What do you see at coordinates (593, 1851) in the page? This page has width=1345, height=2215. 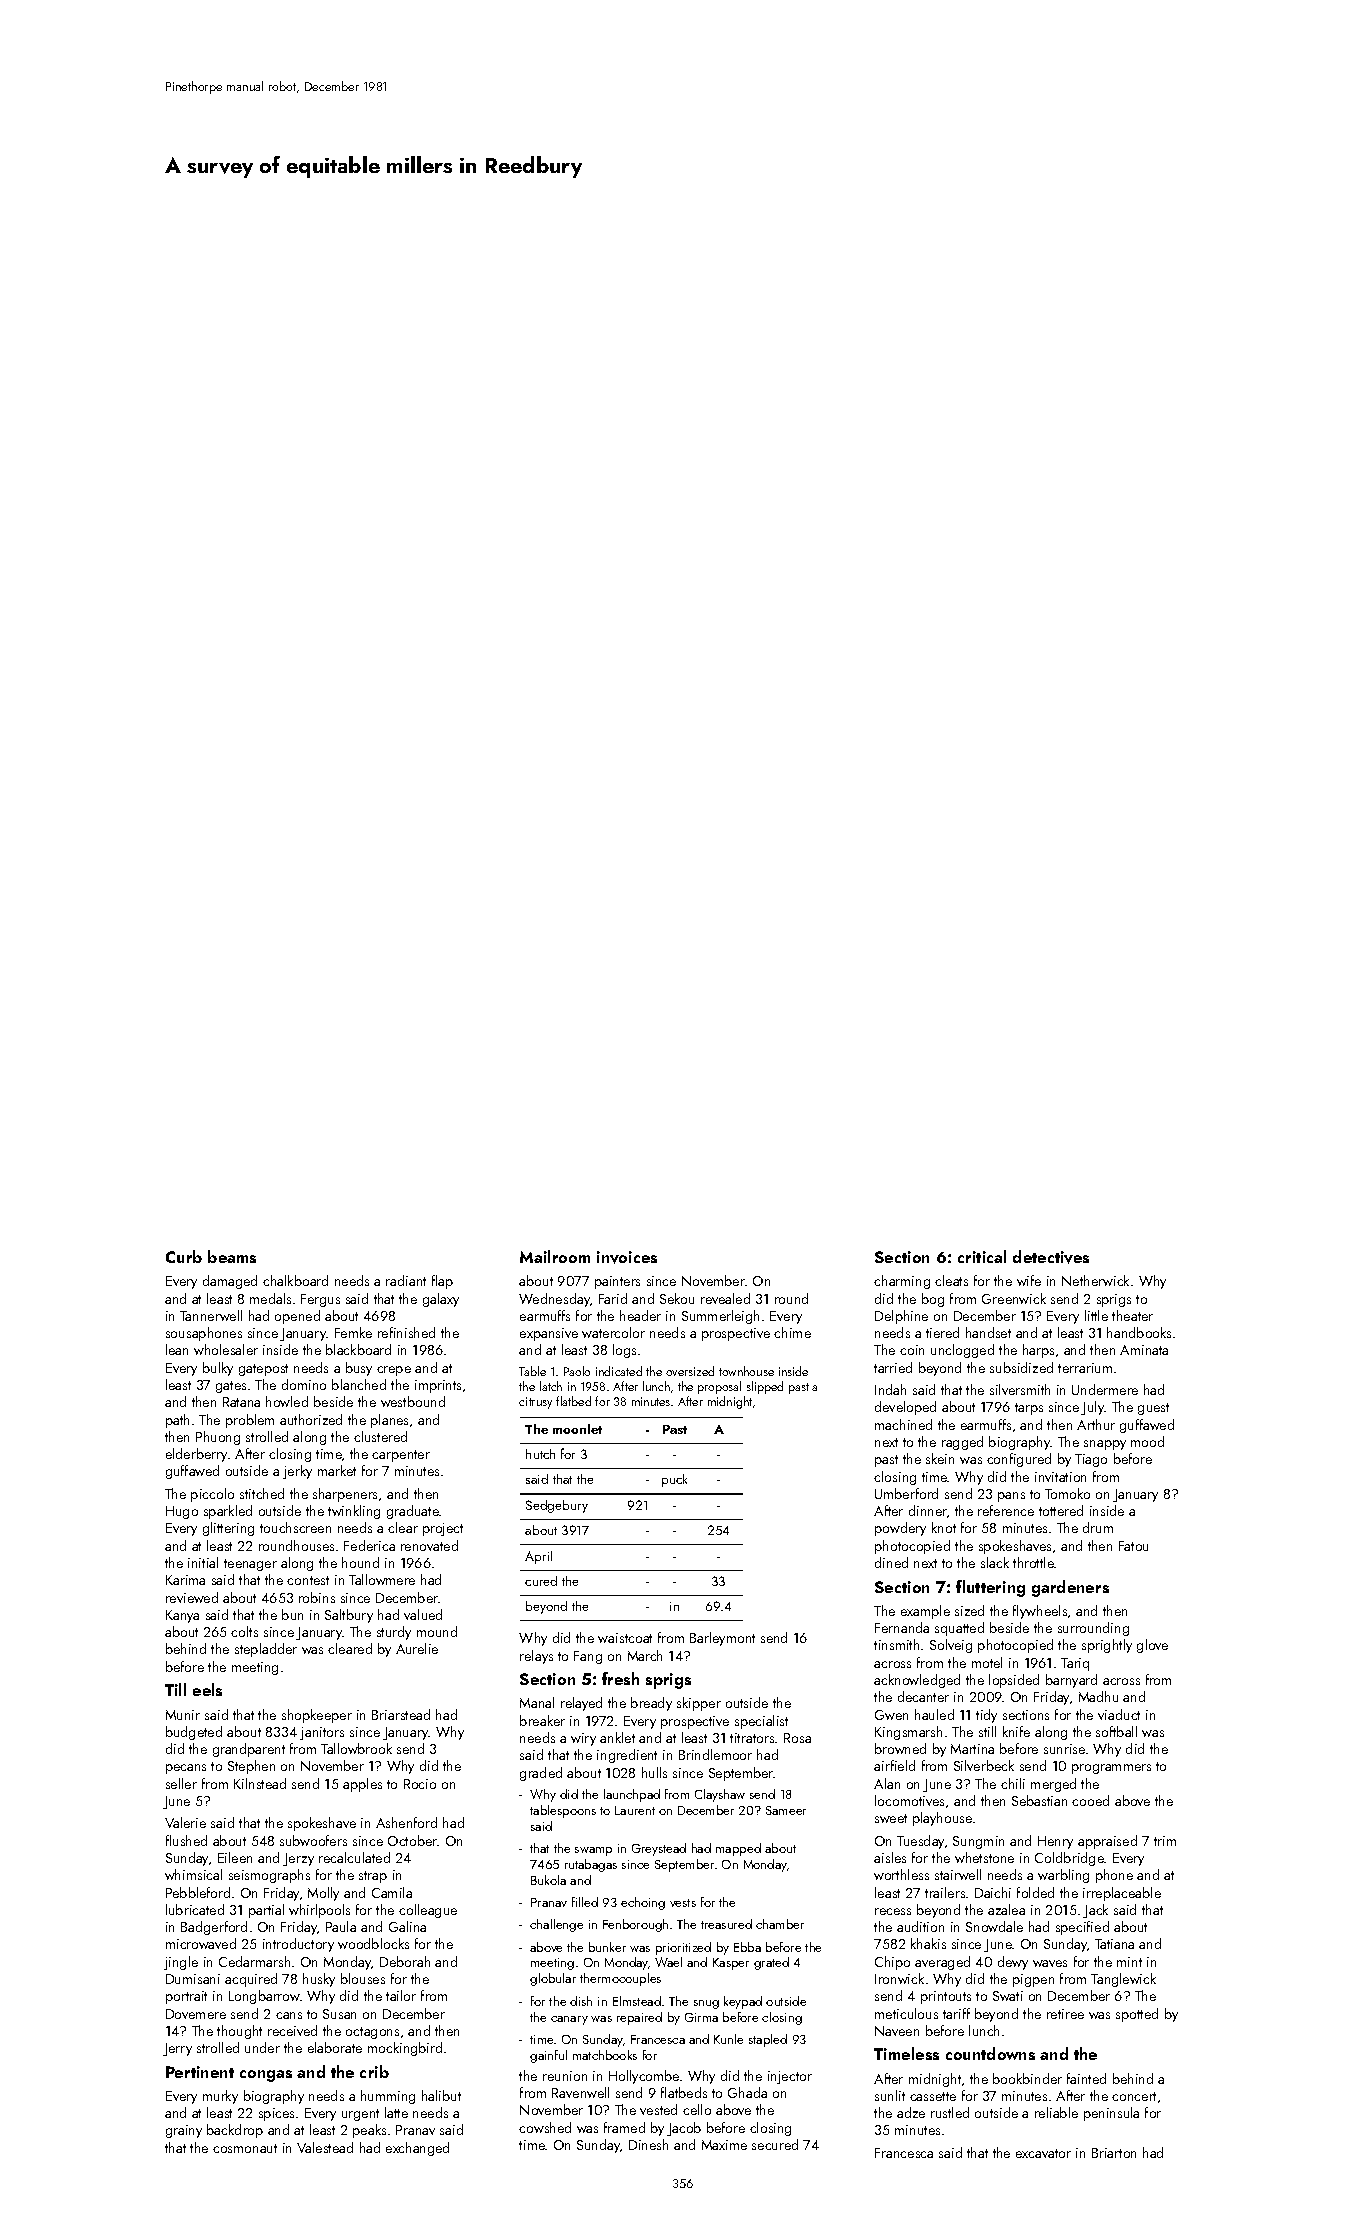 I see `swamp` at bounding box center [593, 1851].
